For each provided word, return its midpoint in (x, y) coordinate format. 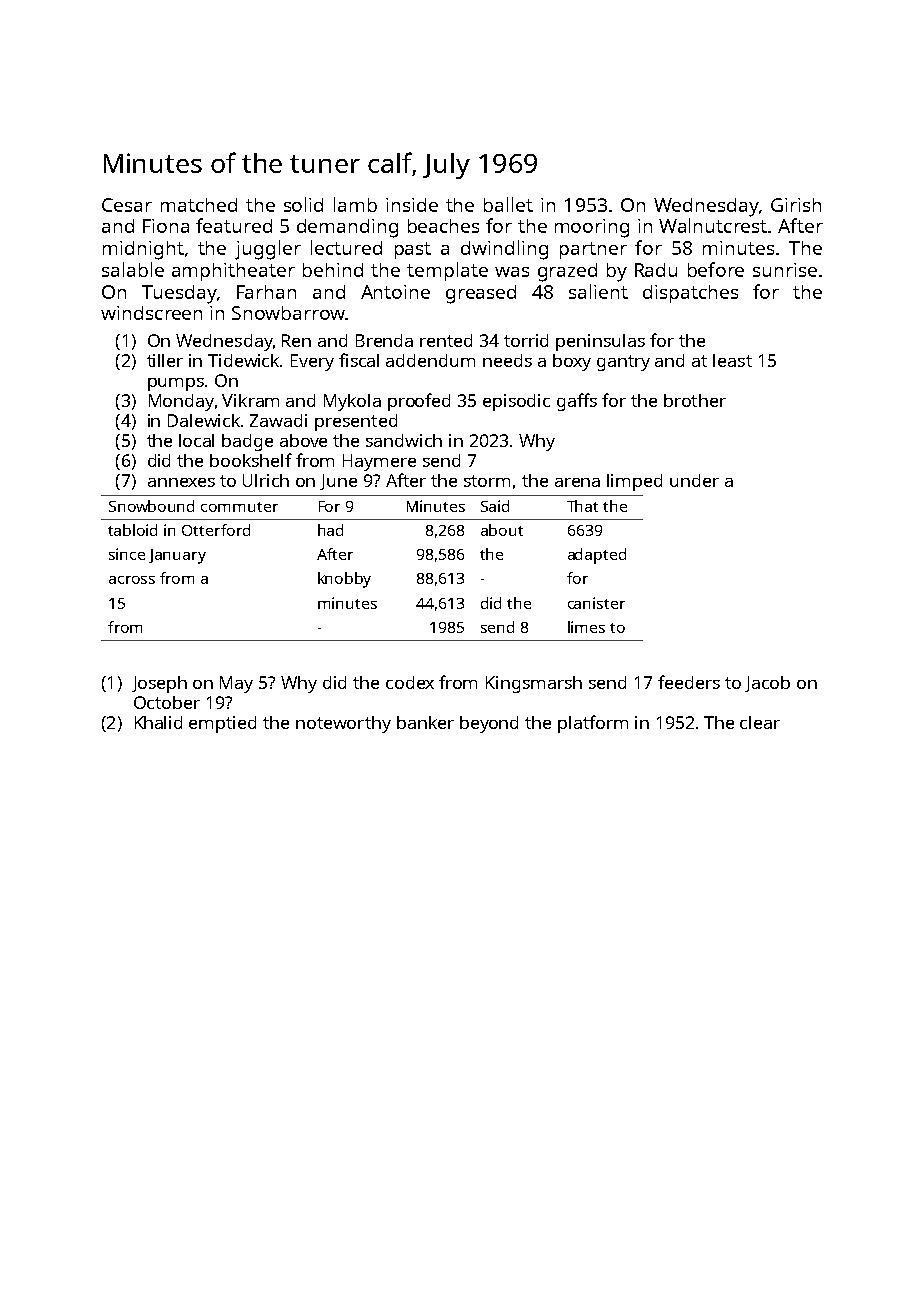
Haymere (379, 462)
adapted (597, 556)
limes (586, 627)
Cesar (127, 205)
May (236, 684)
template (447, 271)
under (694, 480)
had (330, 530)
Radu (656, 270)
